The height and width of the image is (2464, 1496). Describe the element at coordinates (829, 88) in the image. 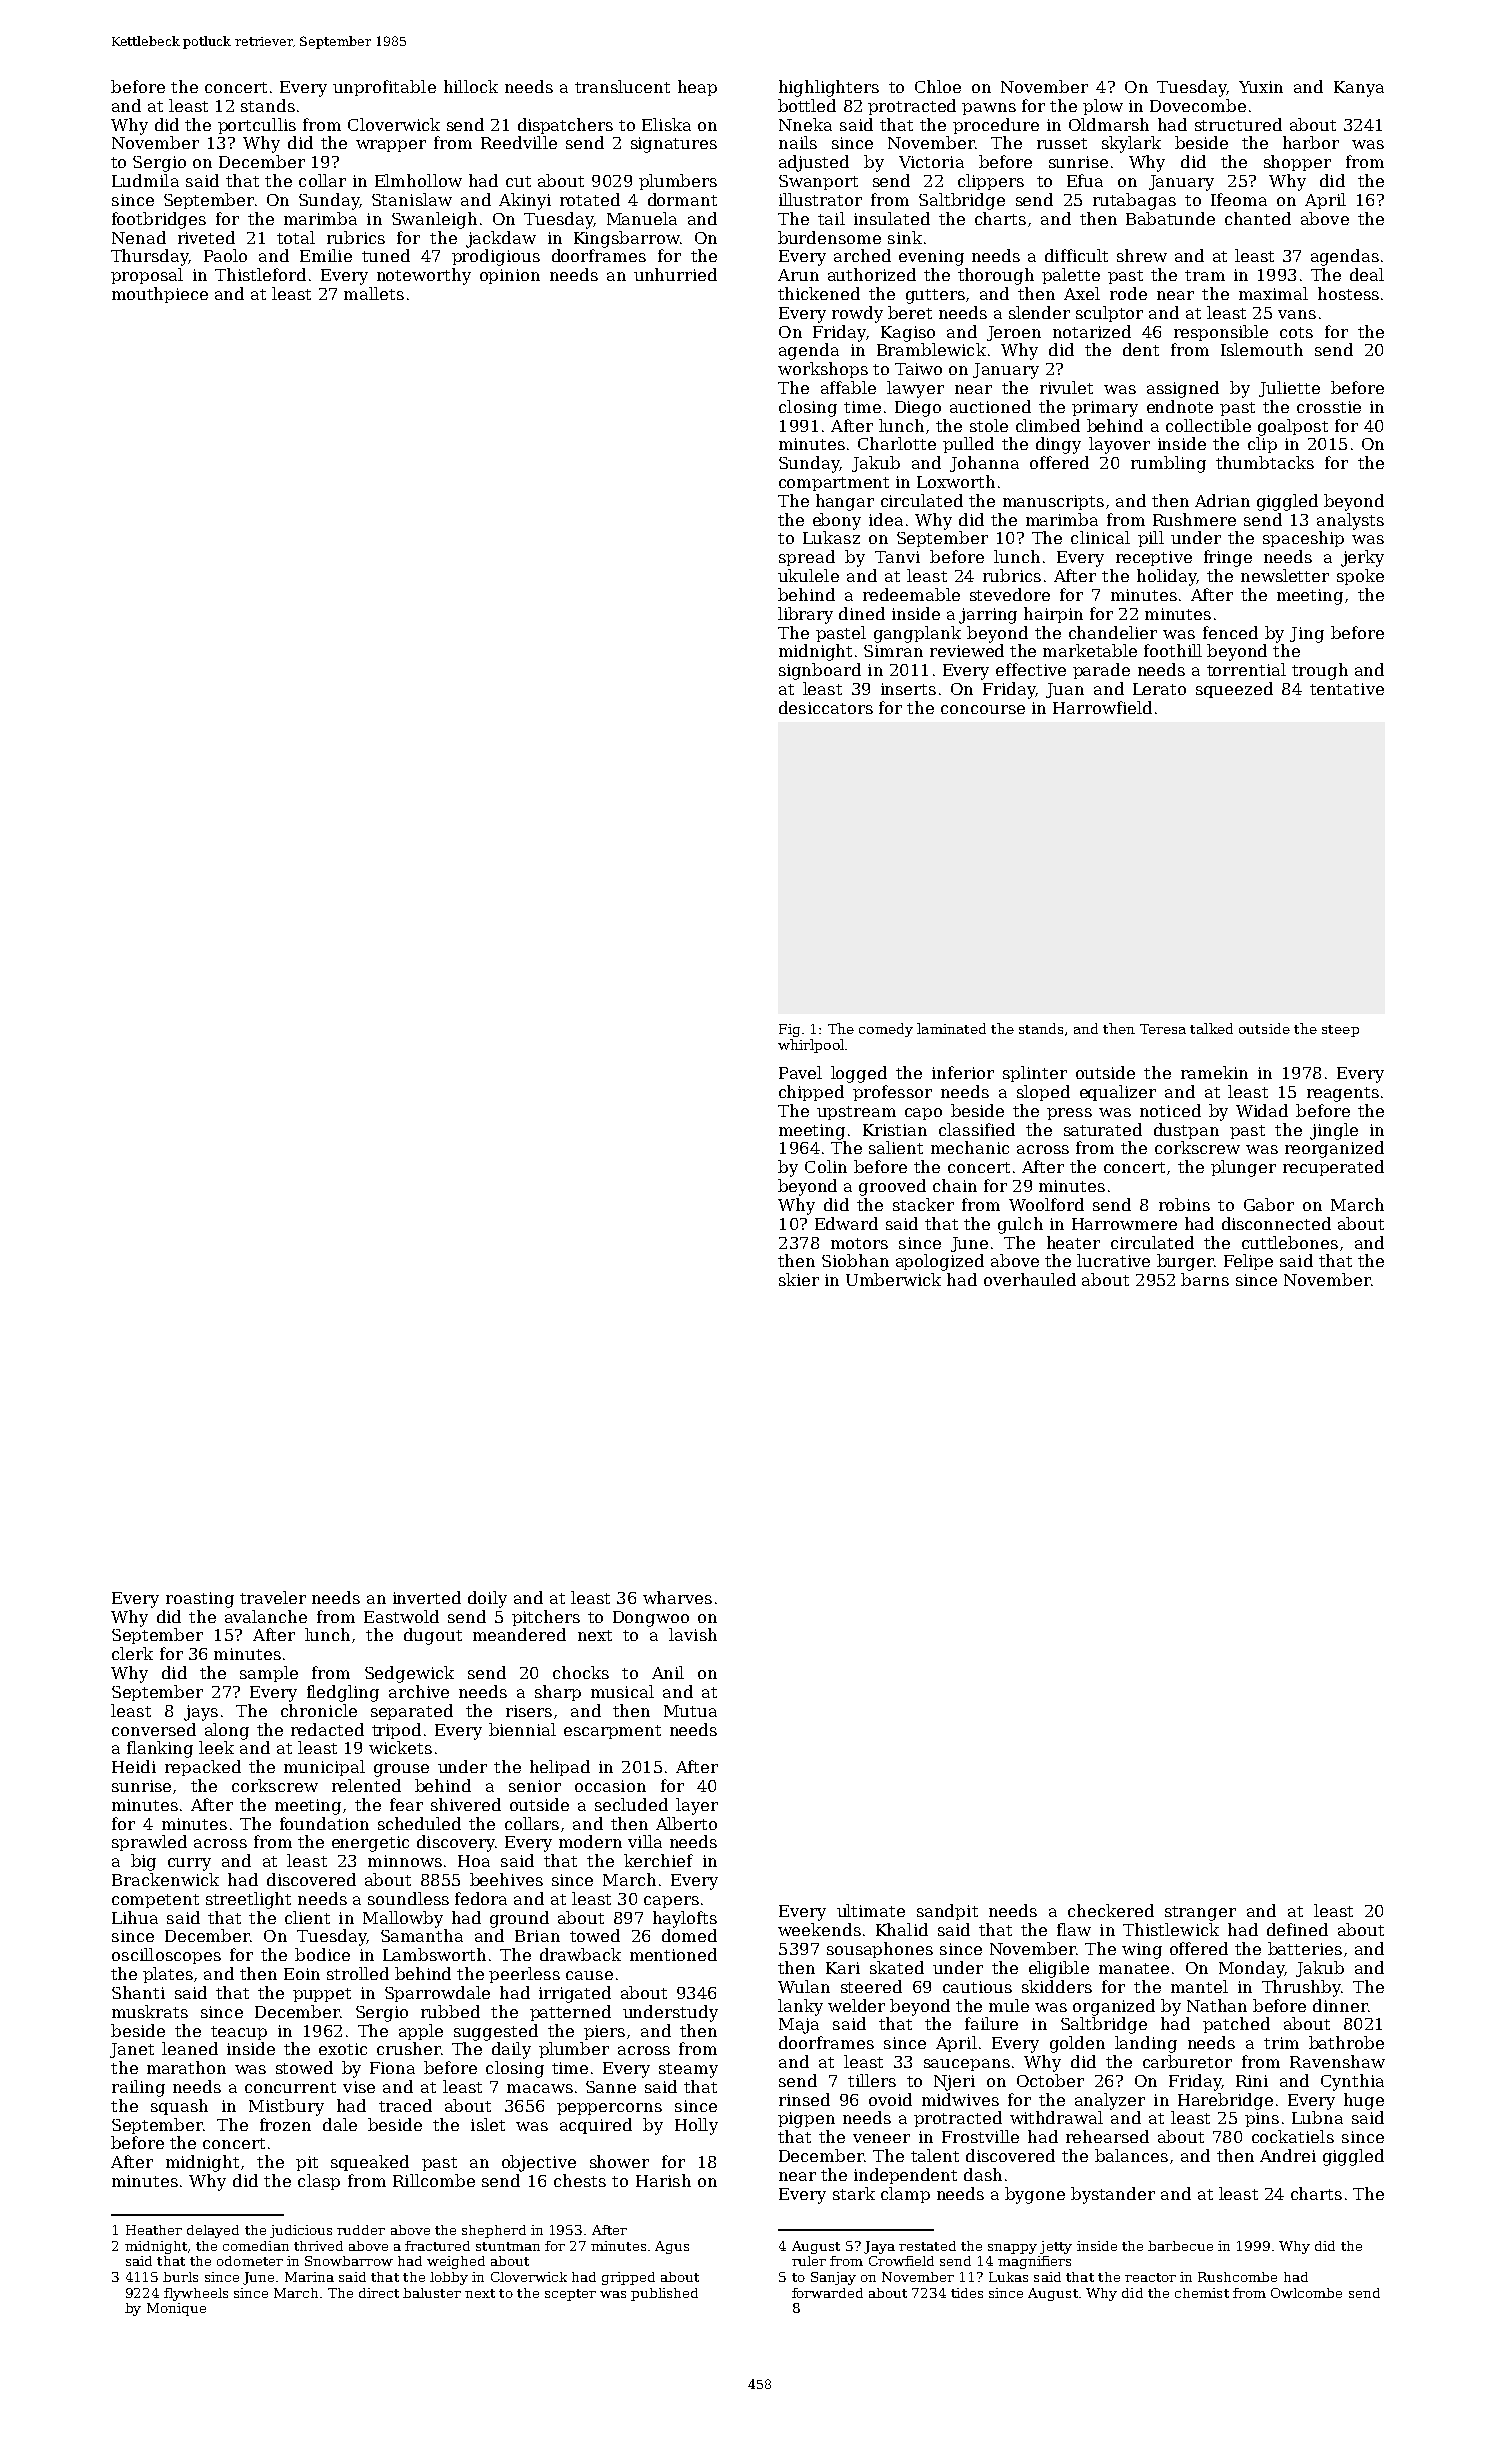

I see `highlighters` at that location.
